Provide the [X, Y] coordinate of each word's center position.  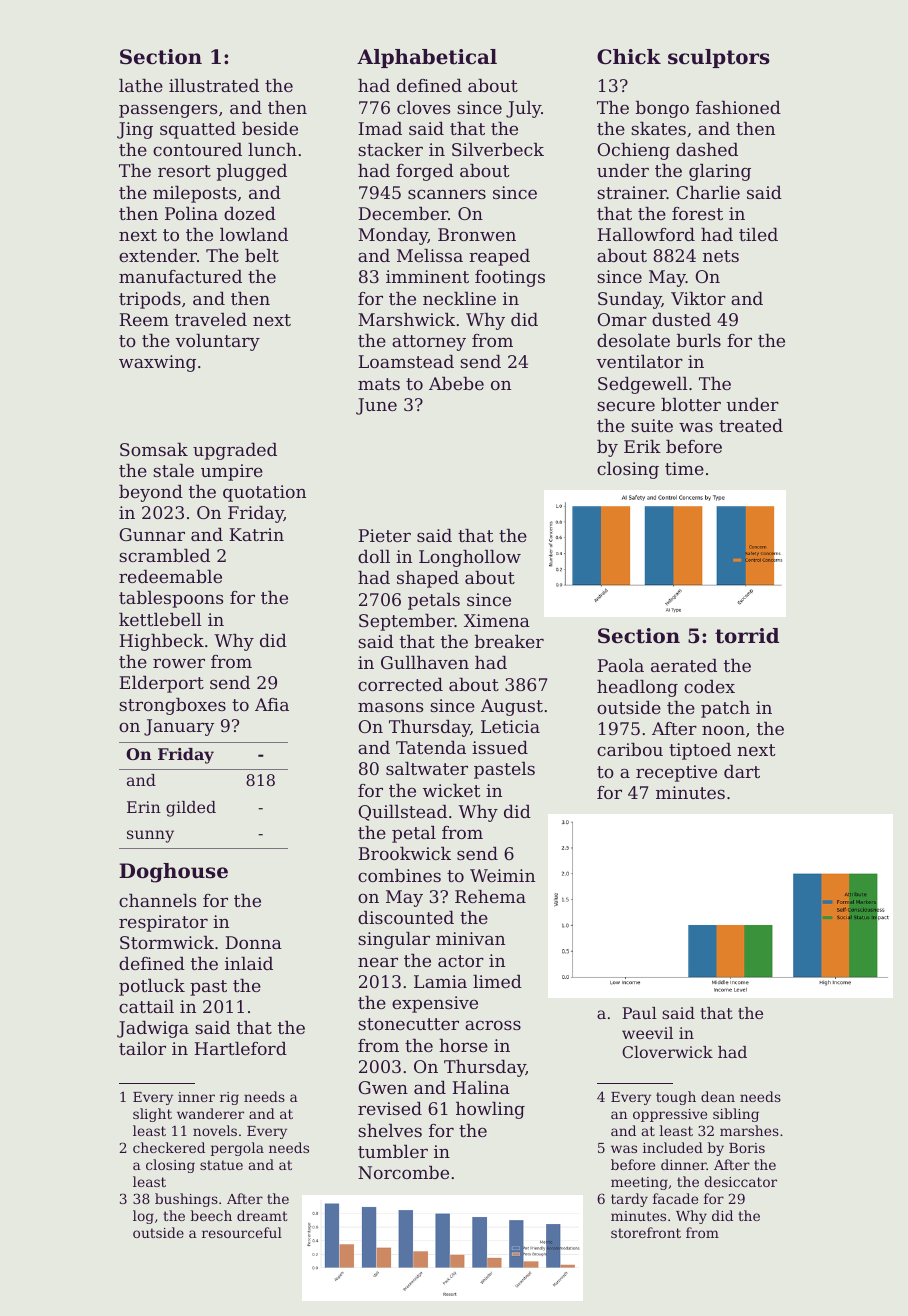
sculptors [719, 58]
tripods [150, 300]
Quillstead [402, 813]
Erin [144, 807]
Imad [380, 128]
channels [158, 900]
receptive [676, 773]
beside [270, 128]
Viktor [698, 298]
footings [510, 278]
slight [152, 1115]
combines [399, 875]
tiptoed [700, 751]
